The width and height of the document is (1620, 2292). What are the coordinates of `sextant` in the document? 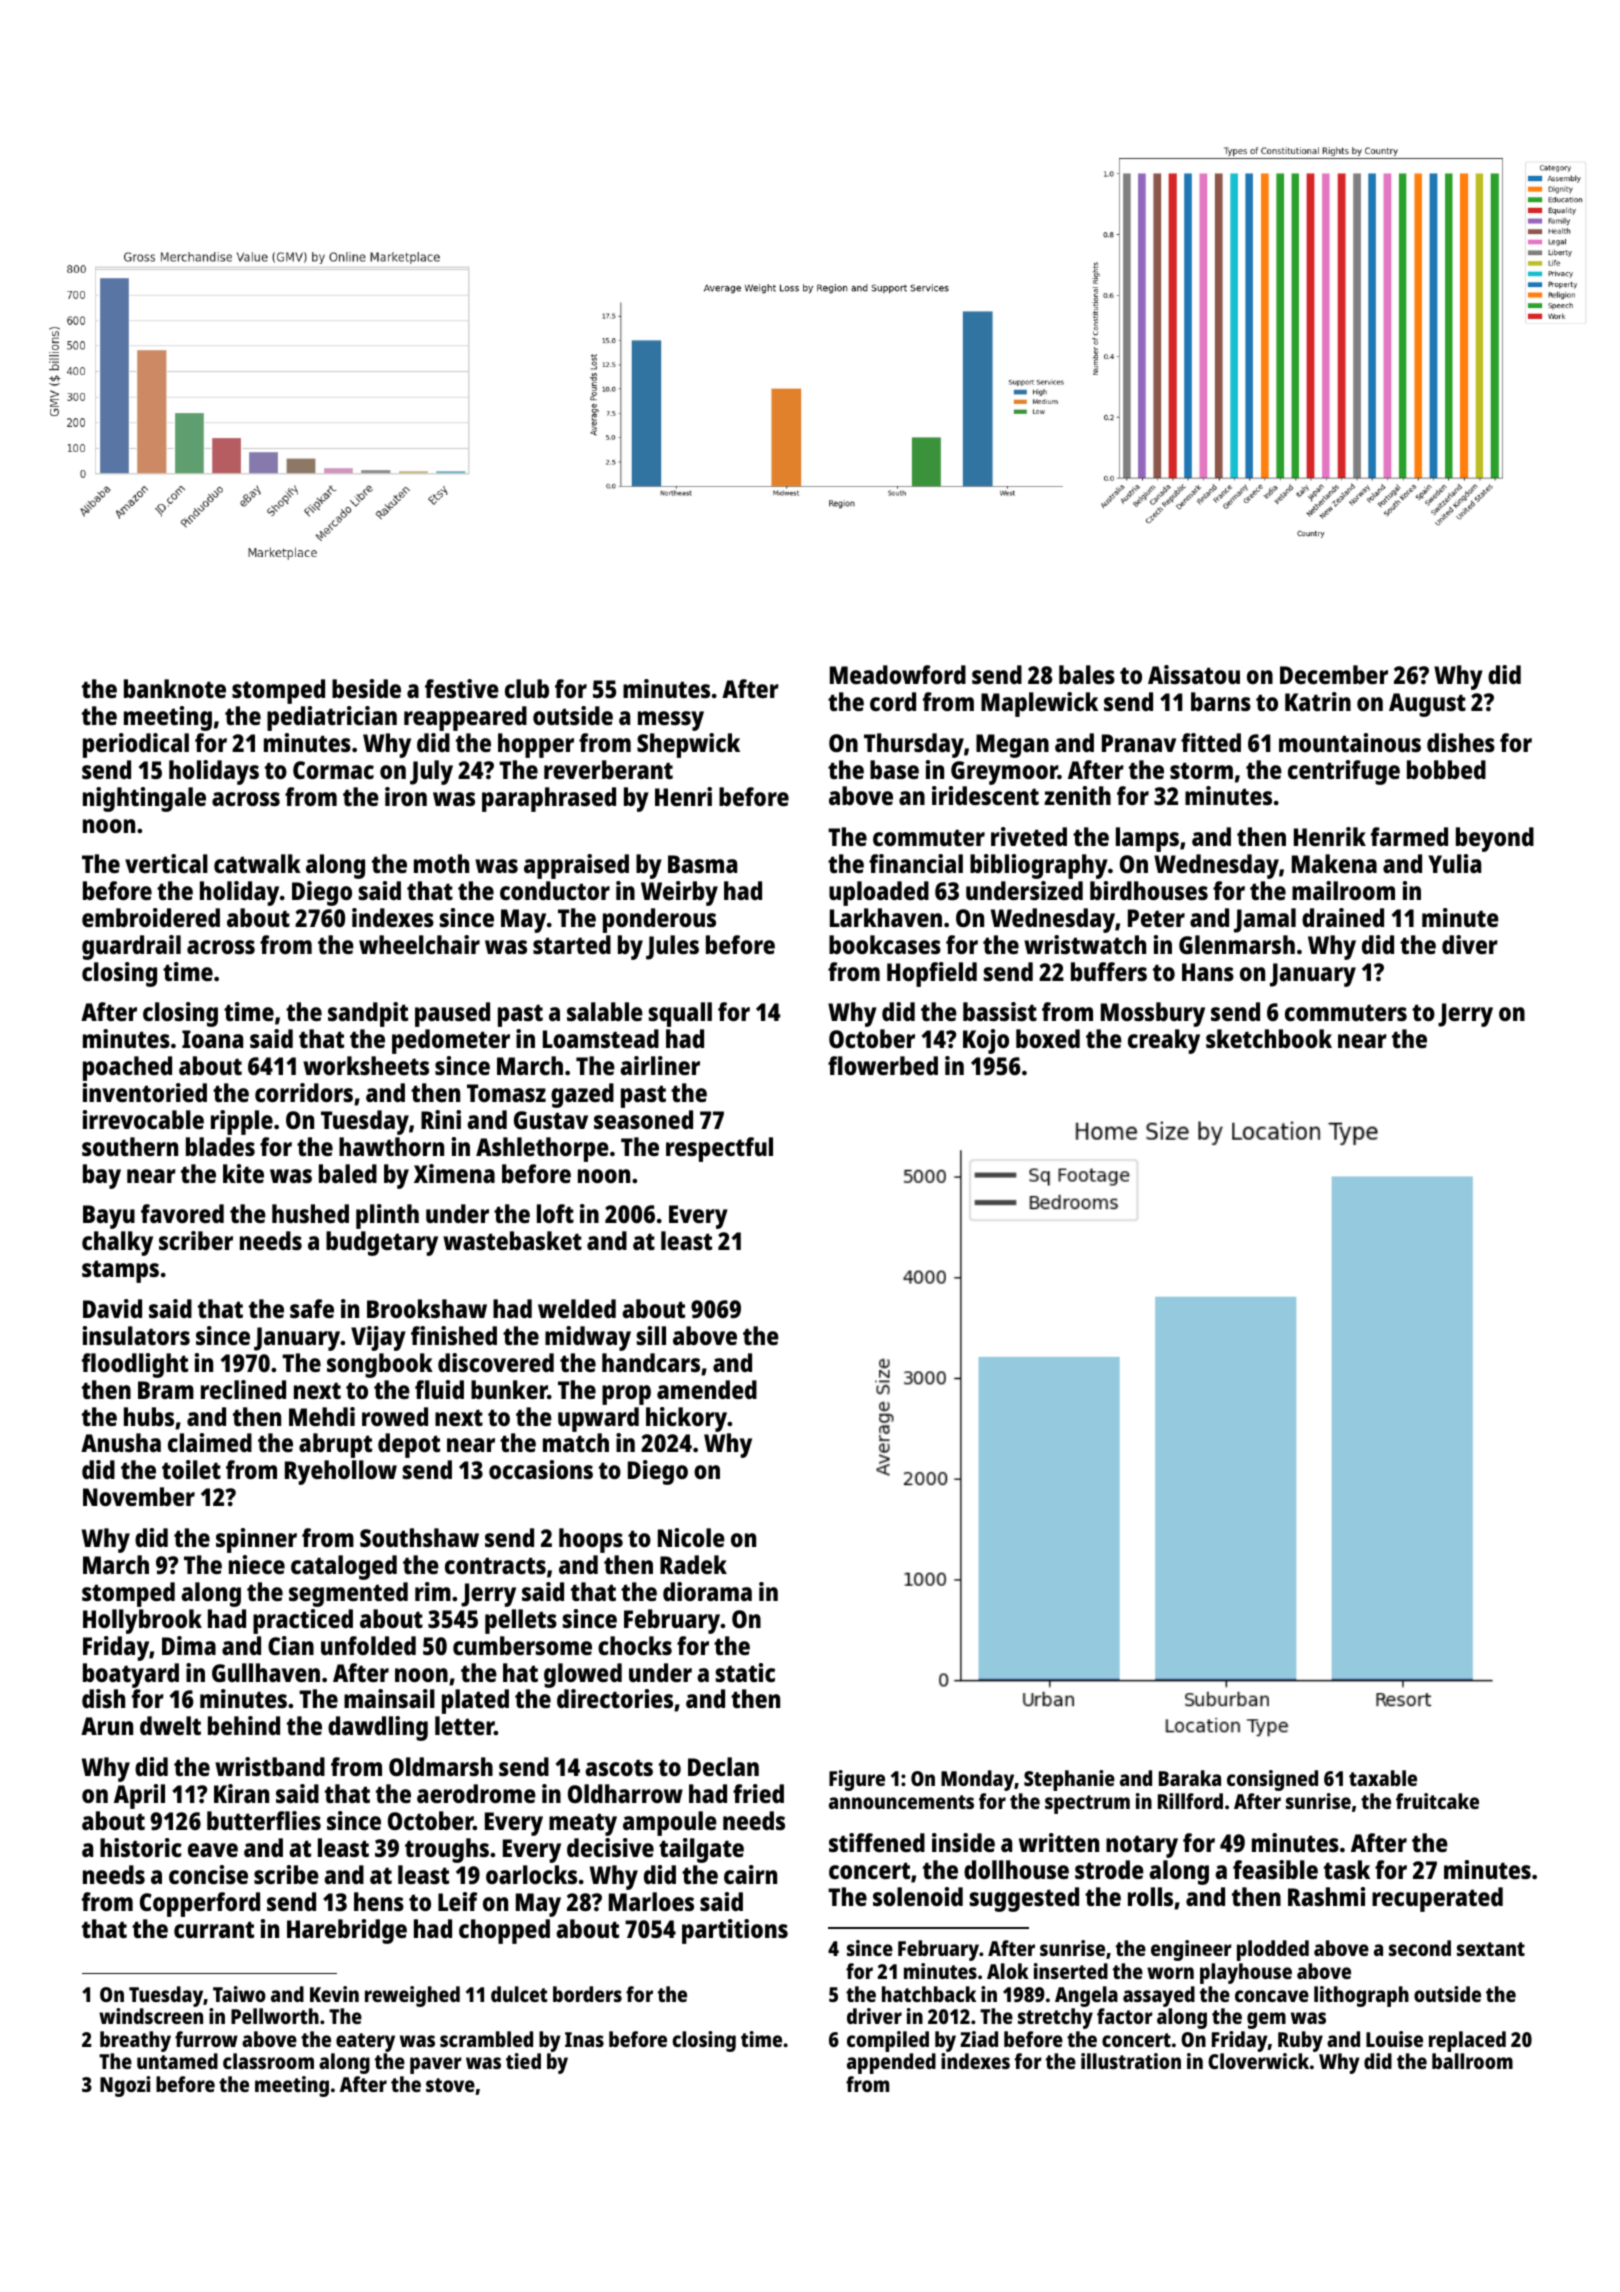 It's located at (1491, 1949).
